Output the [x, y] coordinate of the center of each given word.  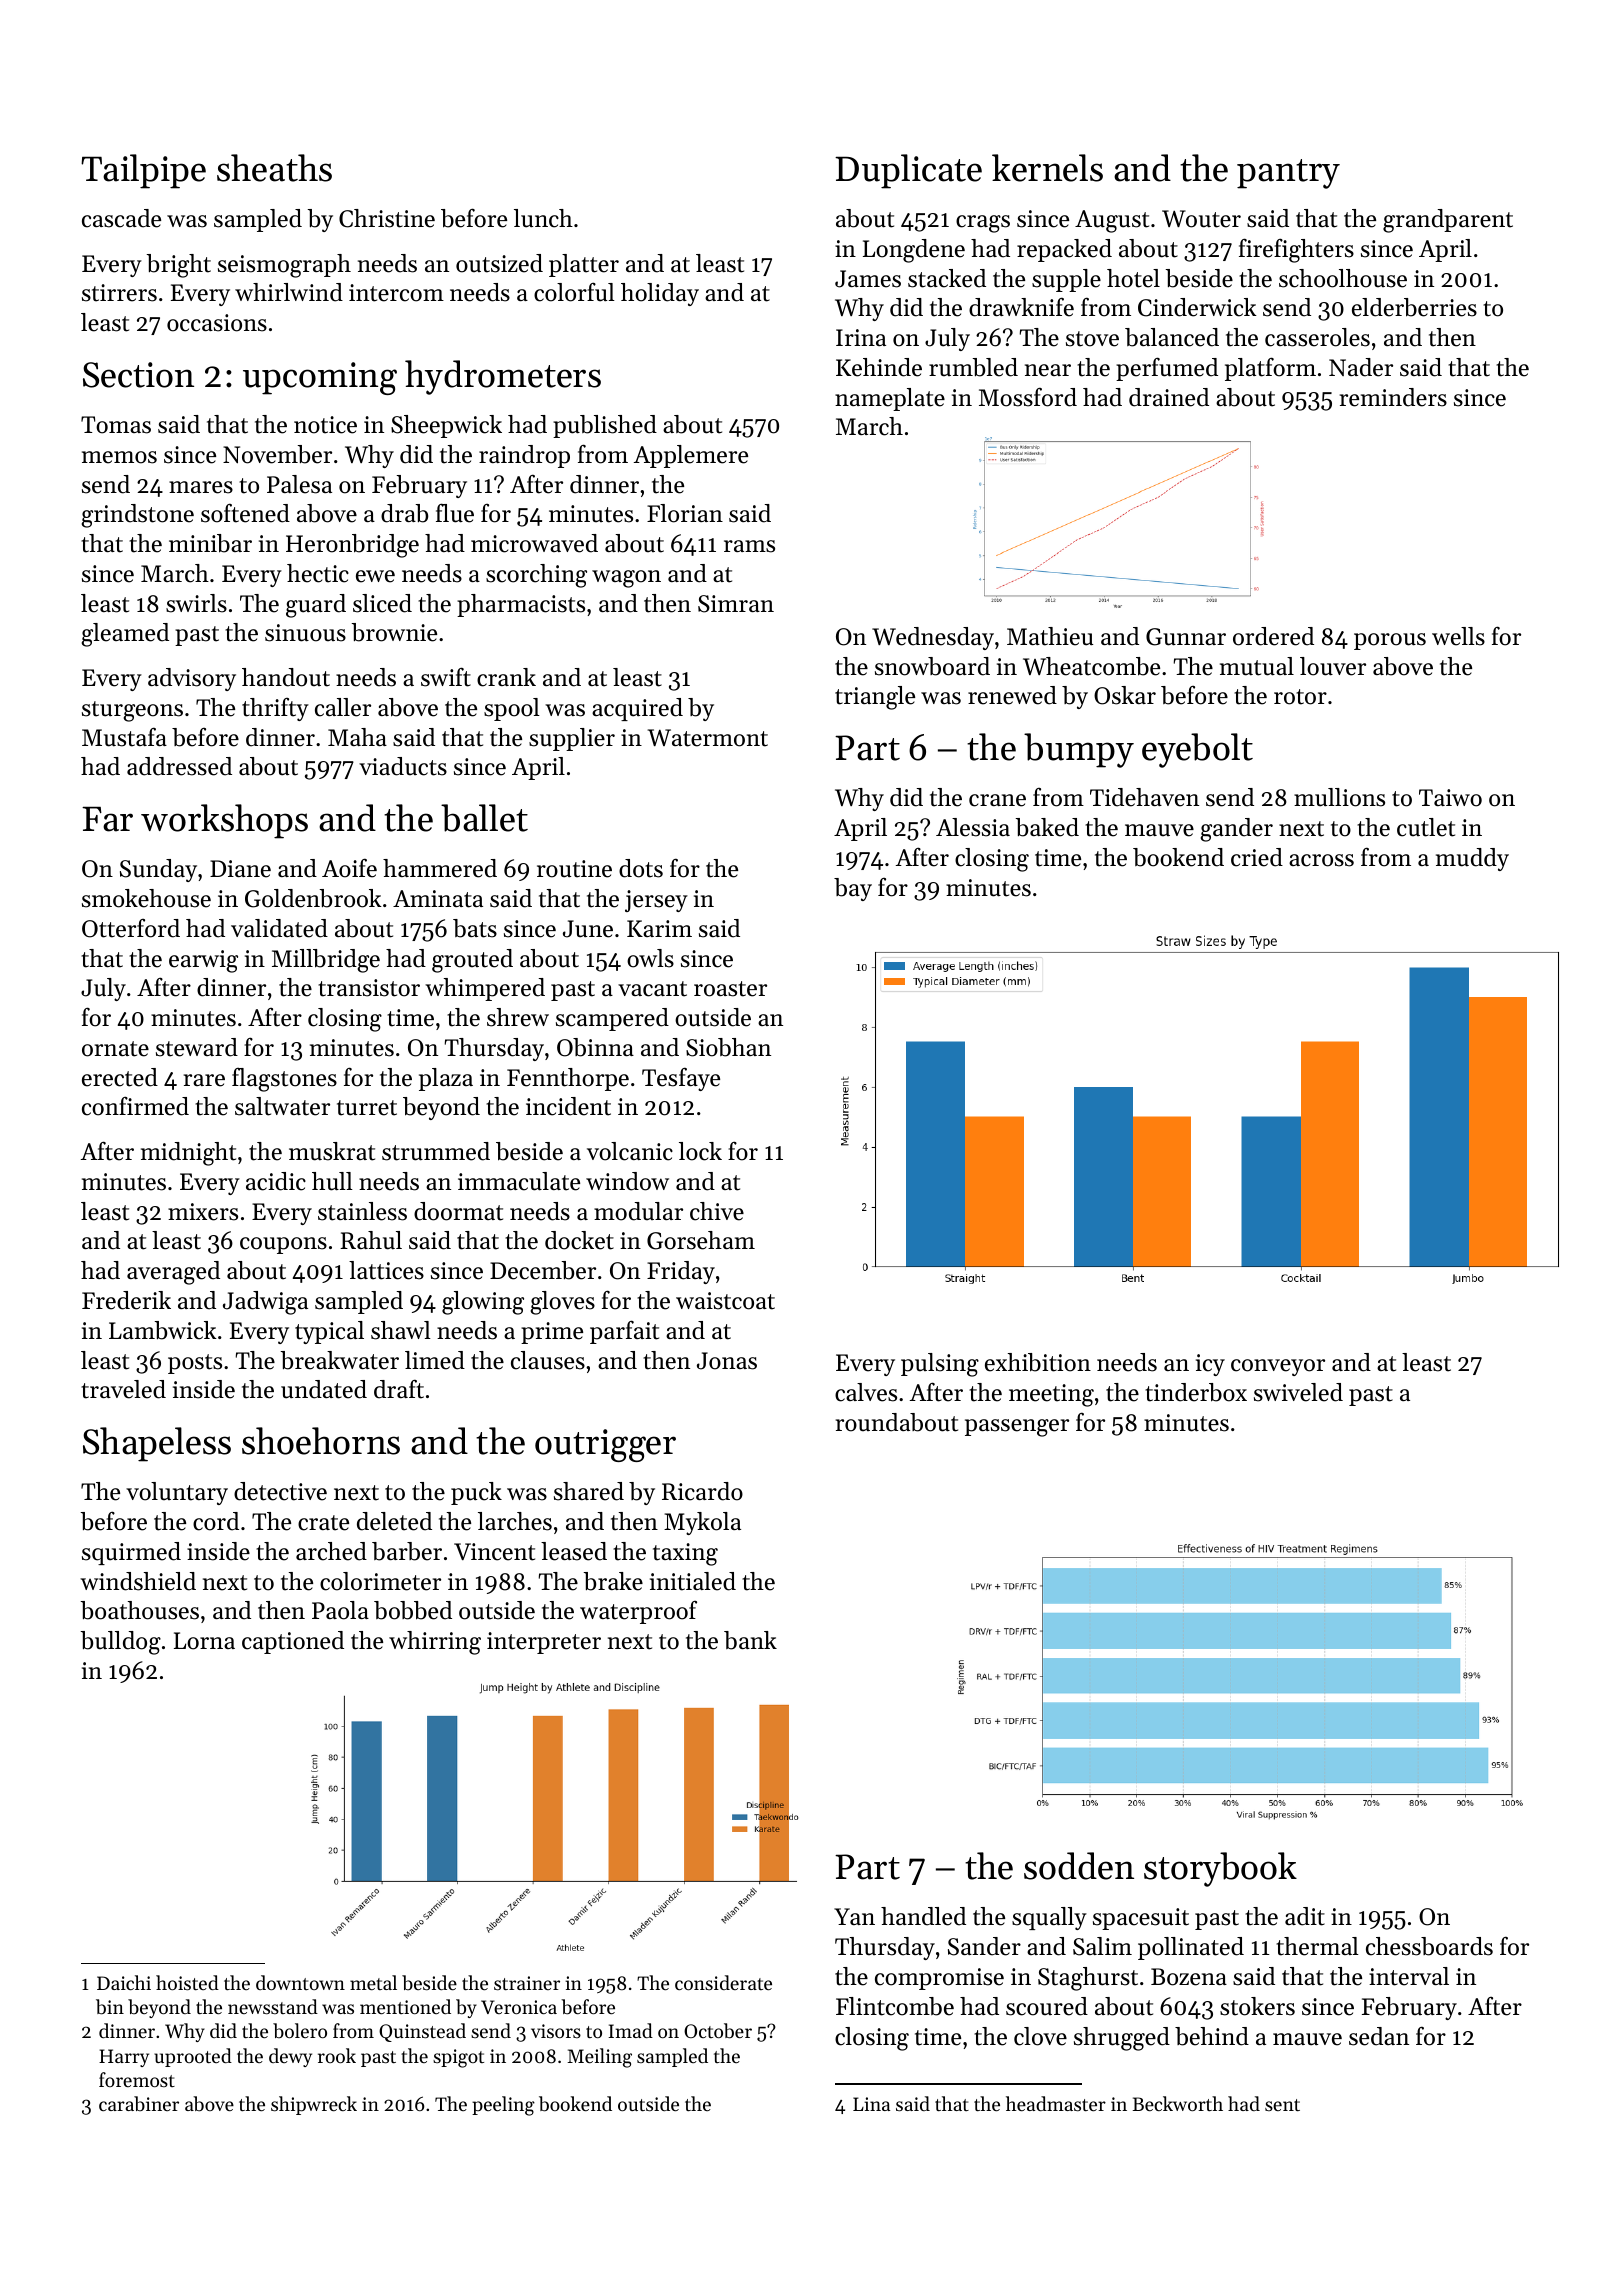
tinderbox [1196, 1392]
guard [316, 606]
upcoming [320, 378]
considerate [723, 1982]
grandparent [1448, 221]
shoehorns [321, 1441]
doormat [458, 1211]
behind [1212, 2036]
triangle [875, 698]
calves [866, 1392]
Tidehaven [1144, 797]
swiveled [1298, 1392]
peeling [503, 2106]
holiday [660, 294]
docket [579, 1240]
